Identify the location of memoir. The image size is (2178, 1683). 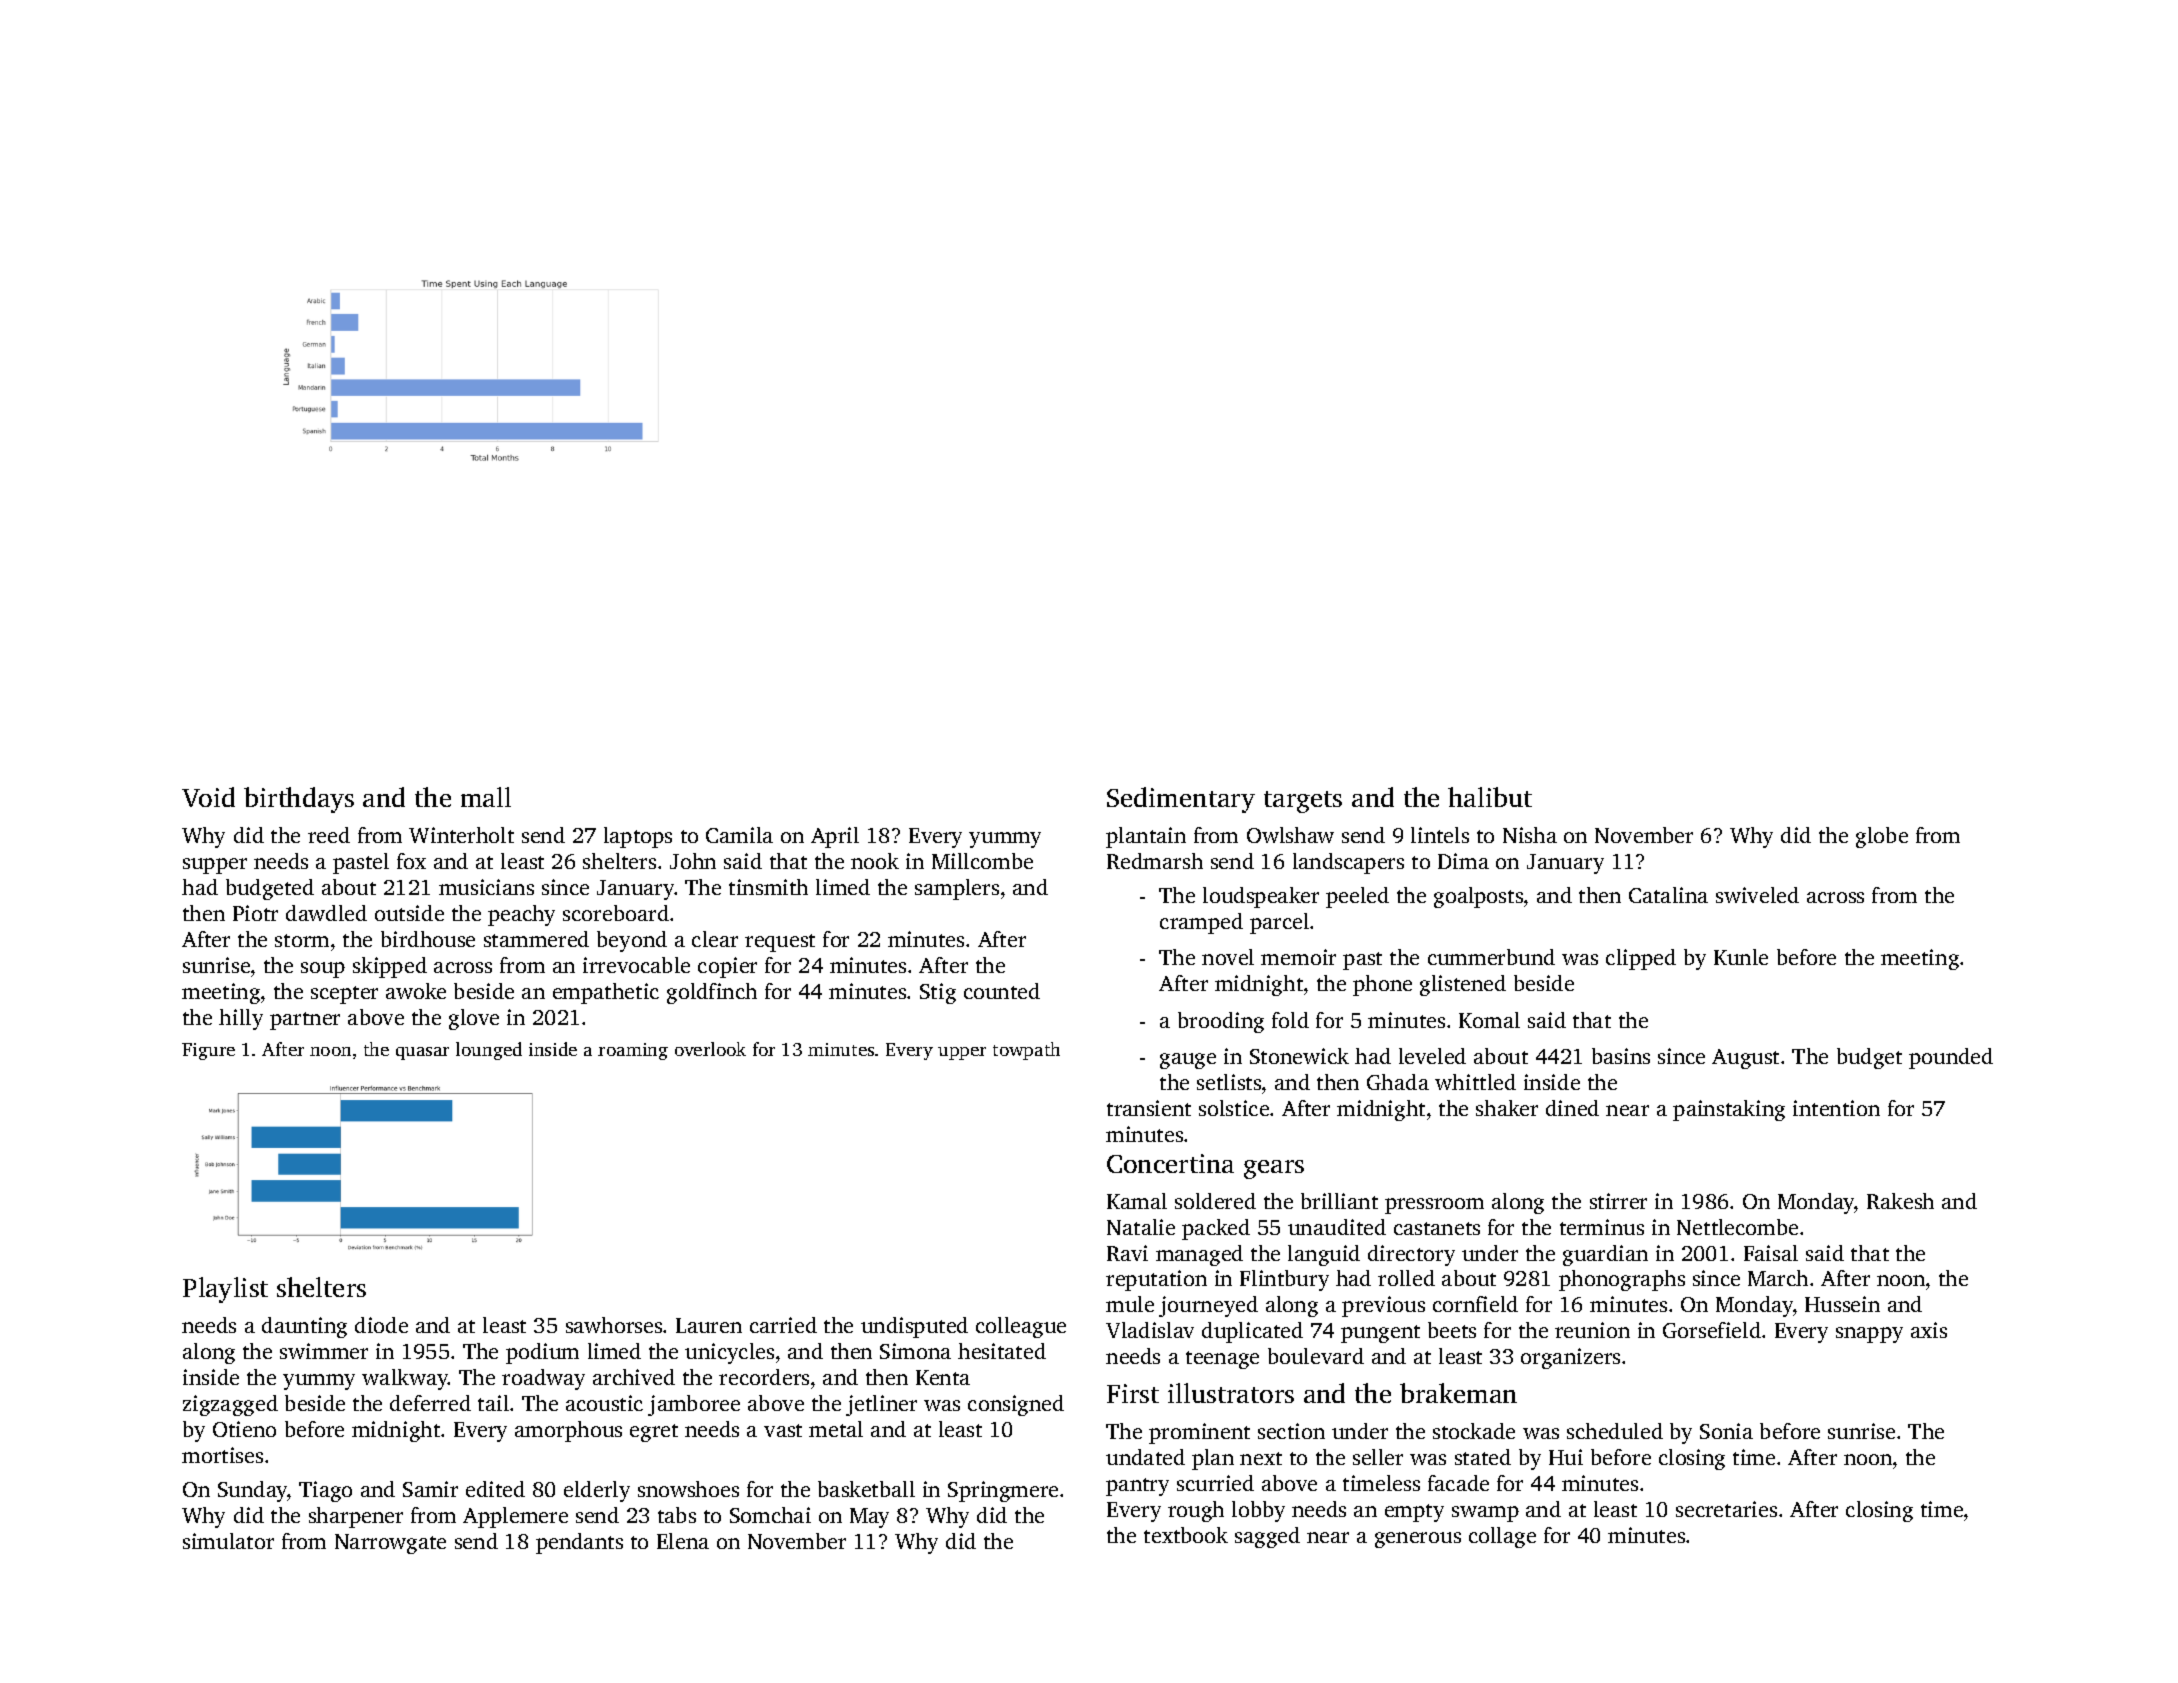
(1298, 957).
